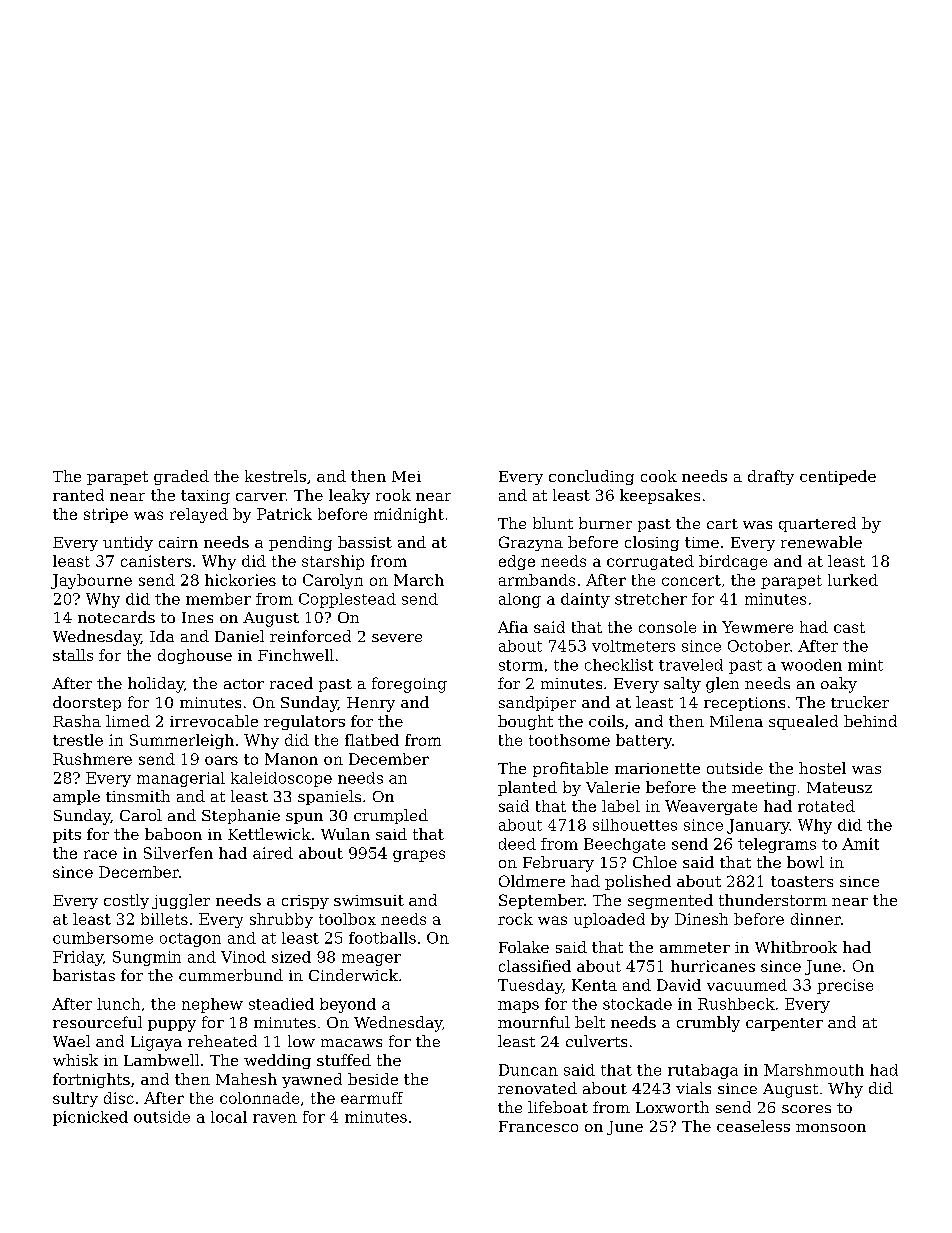 This screenshot has width=952, height=1233. I want to click on drafty, so click(771, 477).
